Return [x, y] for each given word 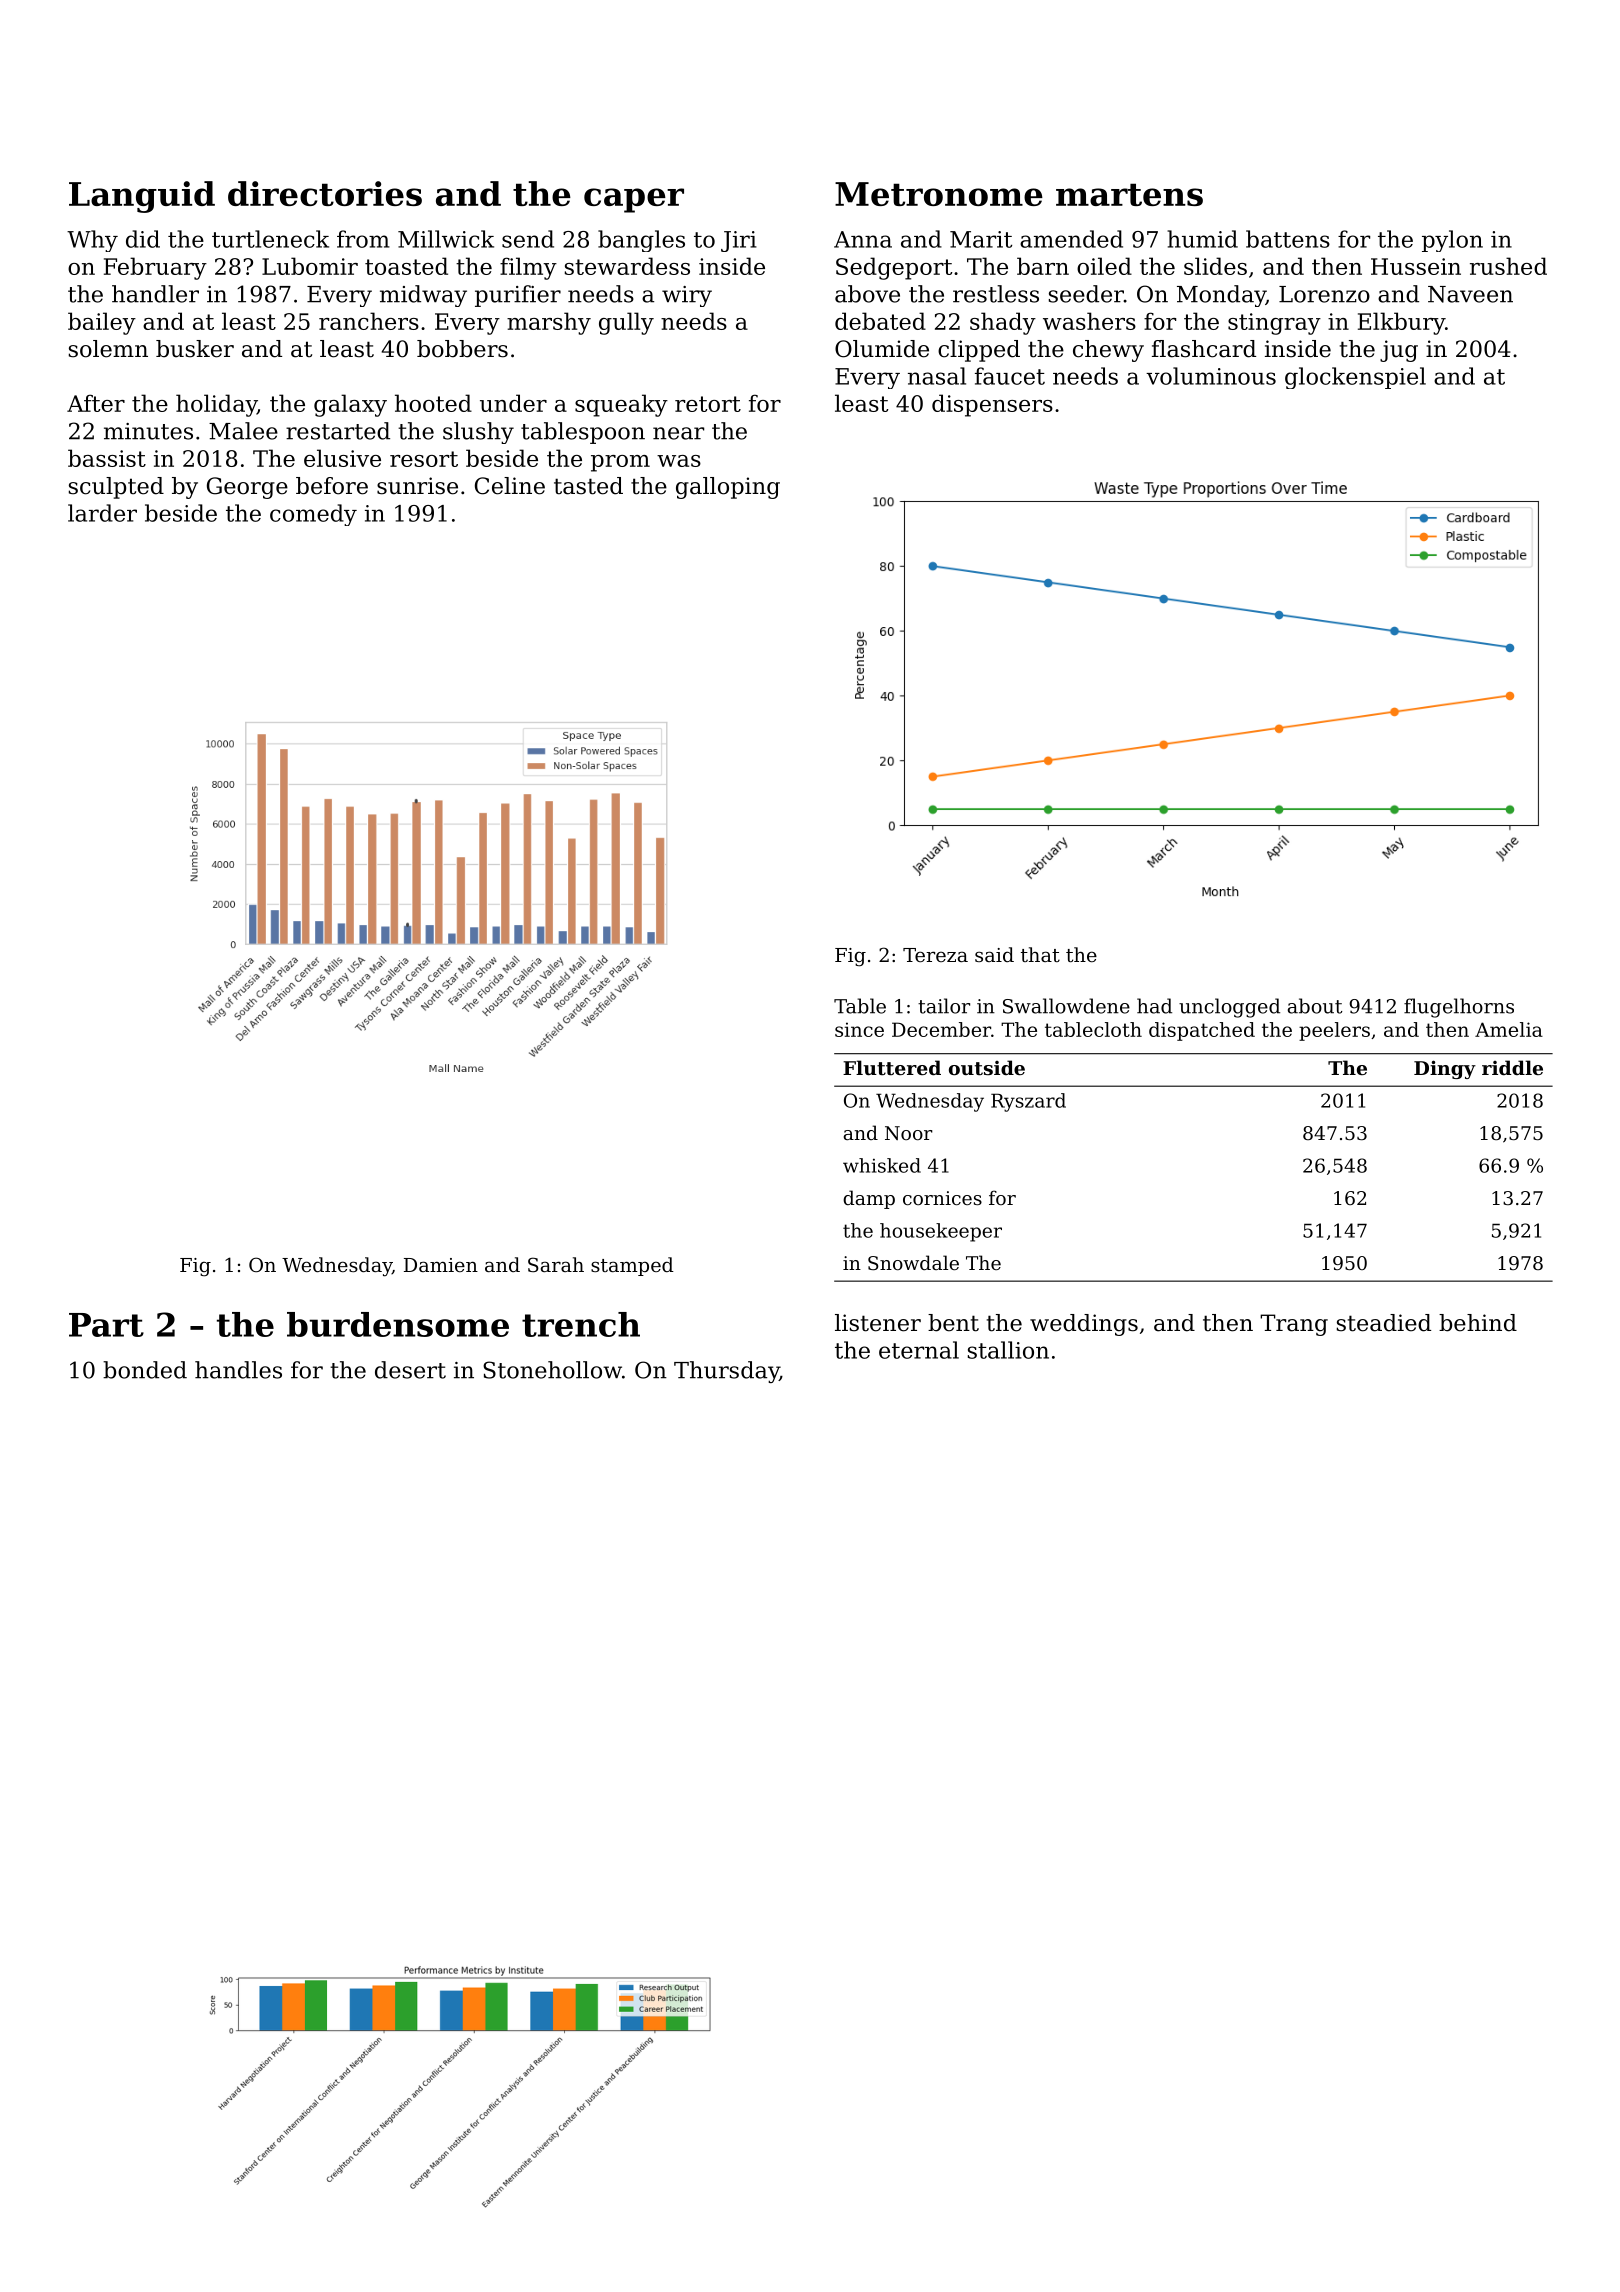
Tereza [935, 955]
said [994, 954]
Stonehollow [552, 1370]
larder [102, 513]
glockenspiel [1355, 378]
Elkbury [1401, 323]
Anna [863, 239]
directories [325, 193]
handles [238, 1370]
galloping [728, 488]
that [1040, 954]
